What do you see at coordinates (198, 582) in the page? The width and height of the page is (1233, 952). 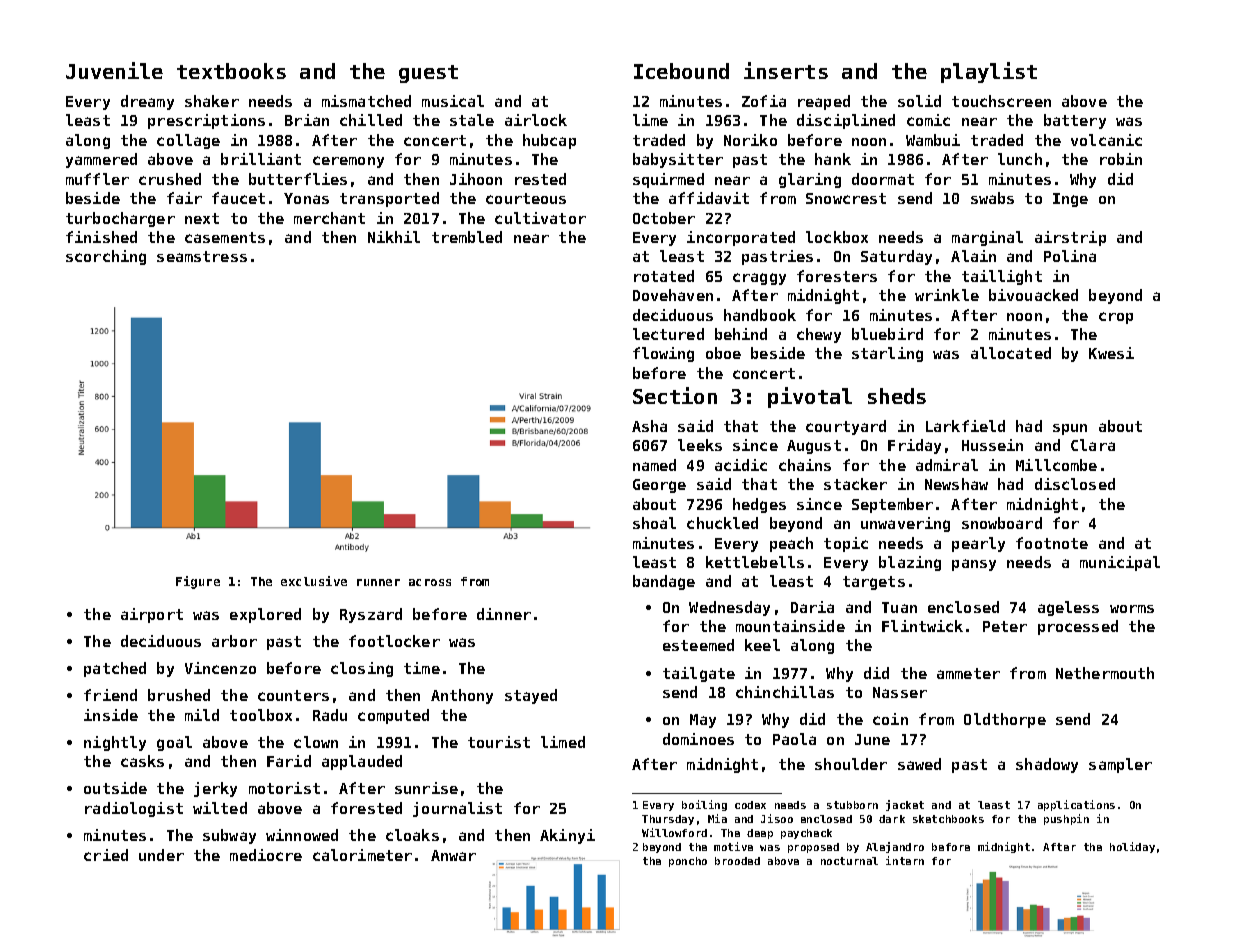 I see `Figure` at bounding box center [198, 582].
